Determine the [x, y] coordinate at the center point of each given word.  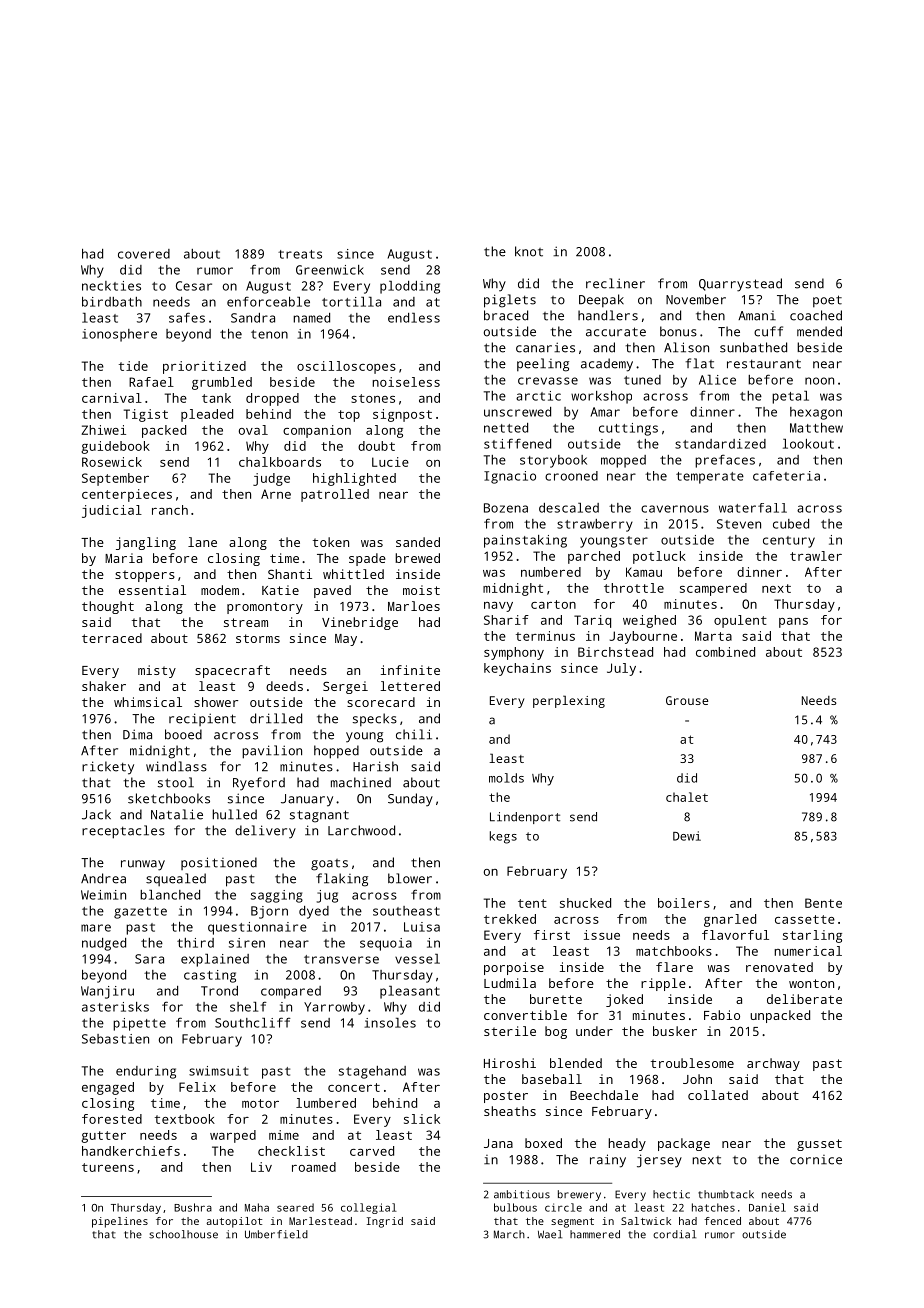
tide [133, 366]
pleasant [410, 992]
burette [556, 999]
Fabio [722, 1015]
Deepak [601, 301]
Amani [757, 316]
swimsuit [218, 1071]
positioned [219, 863]
